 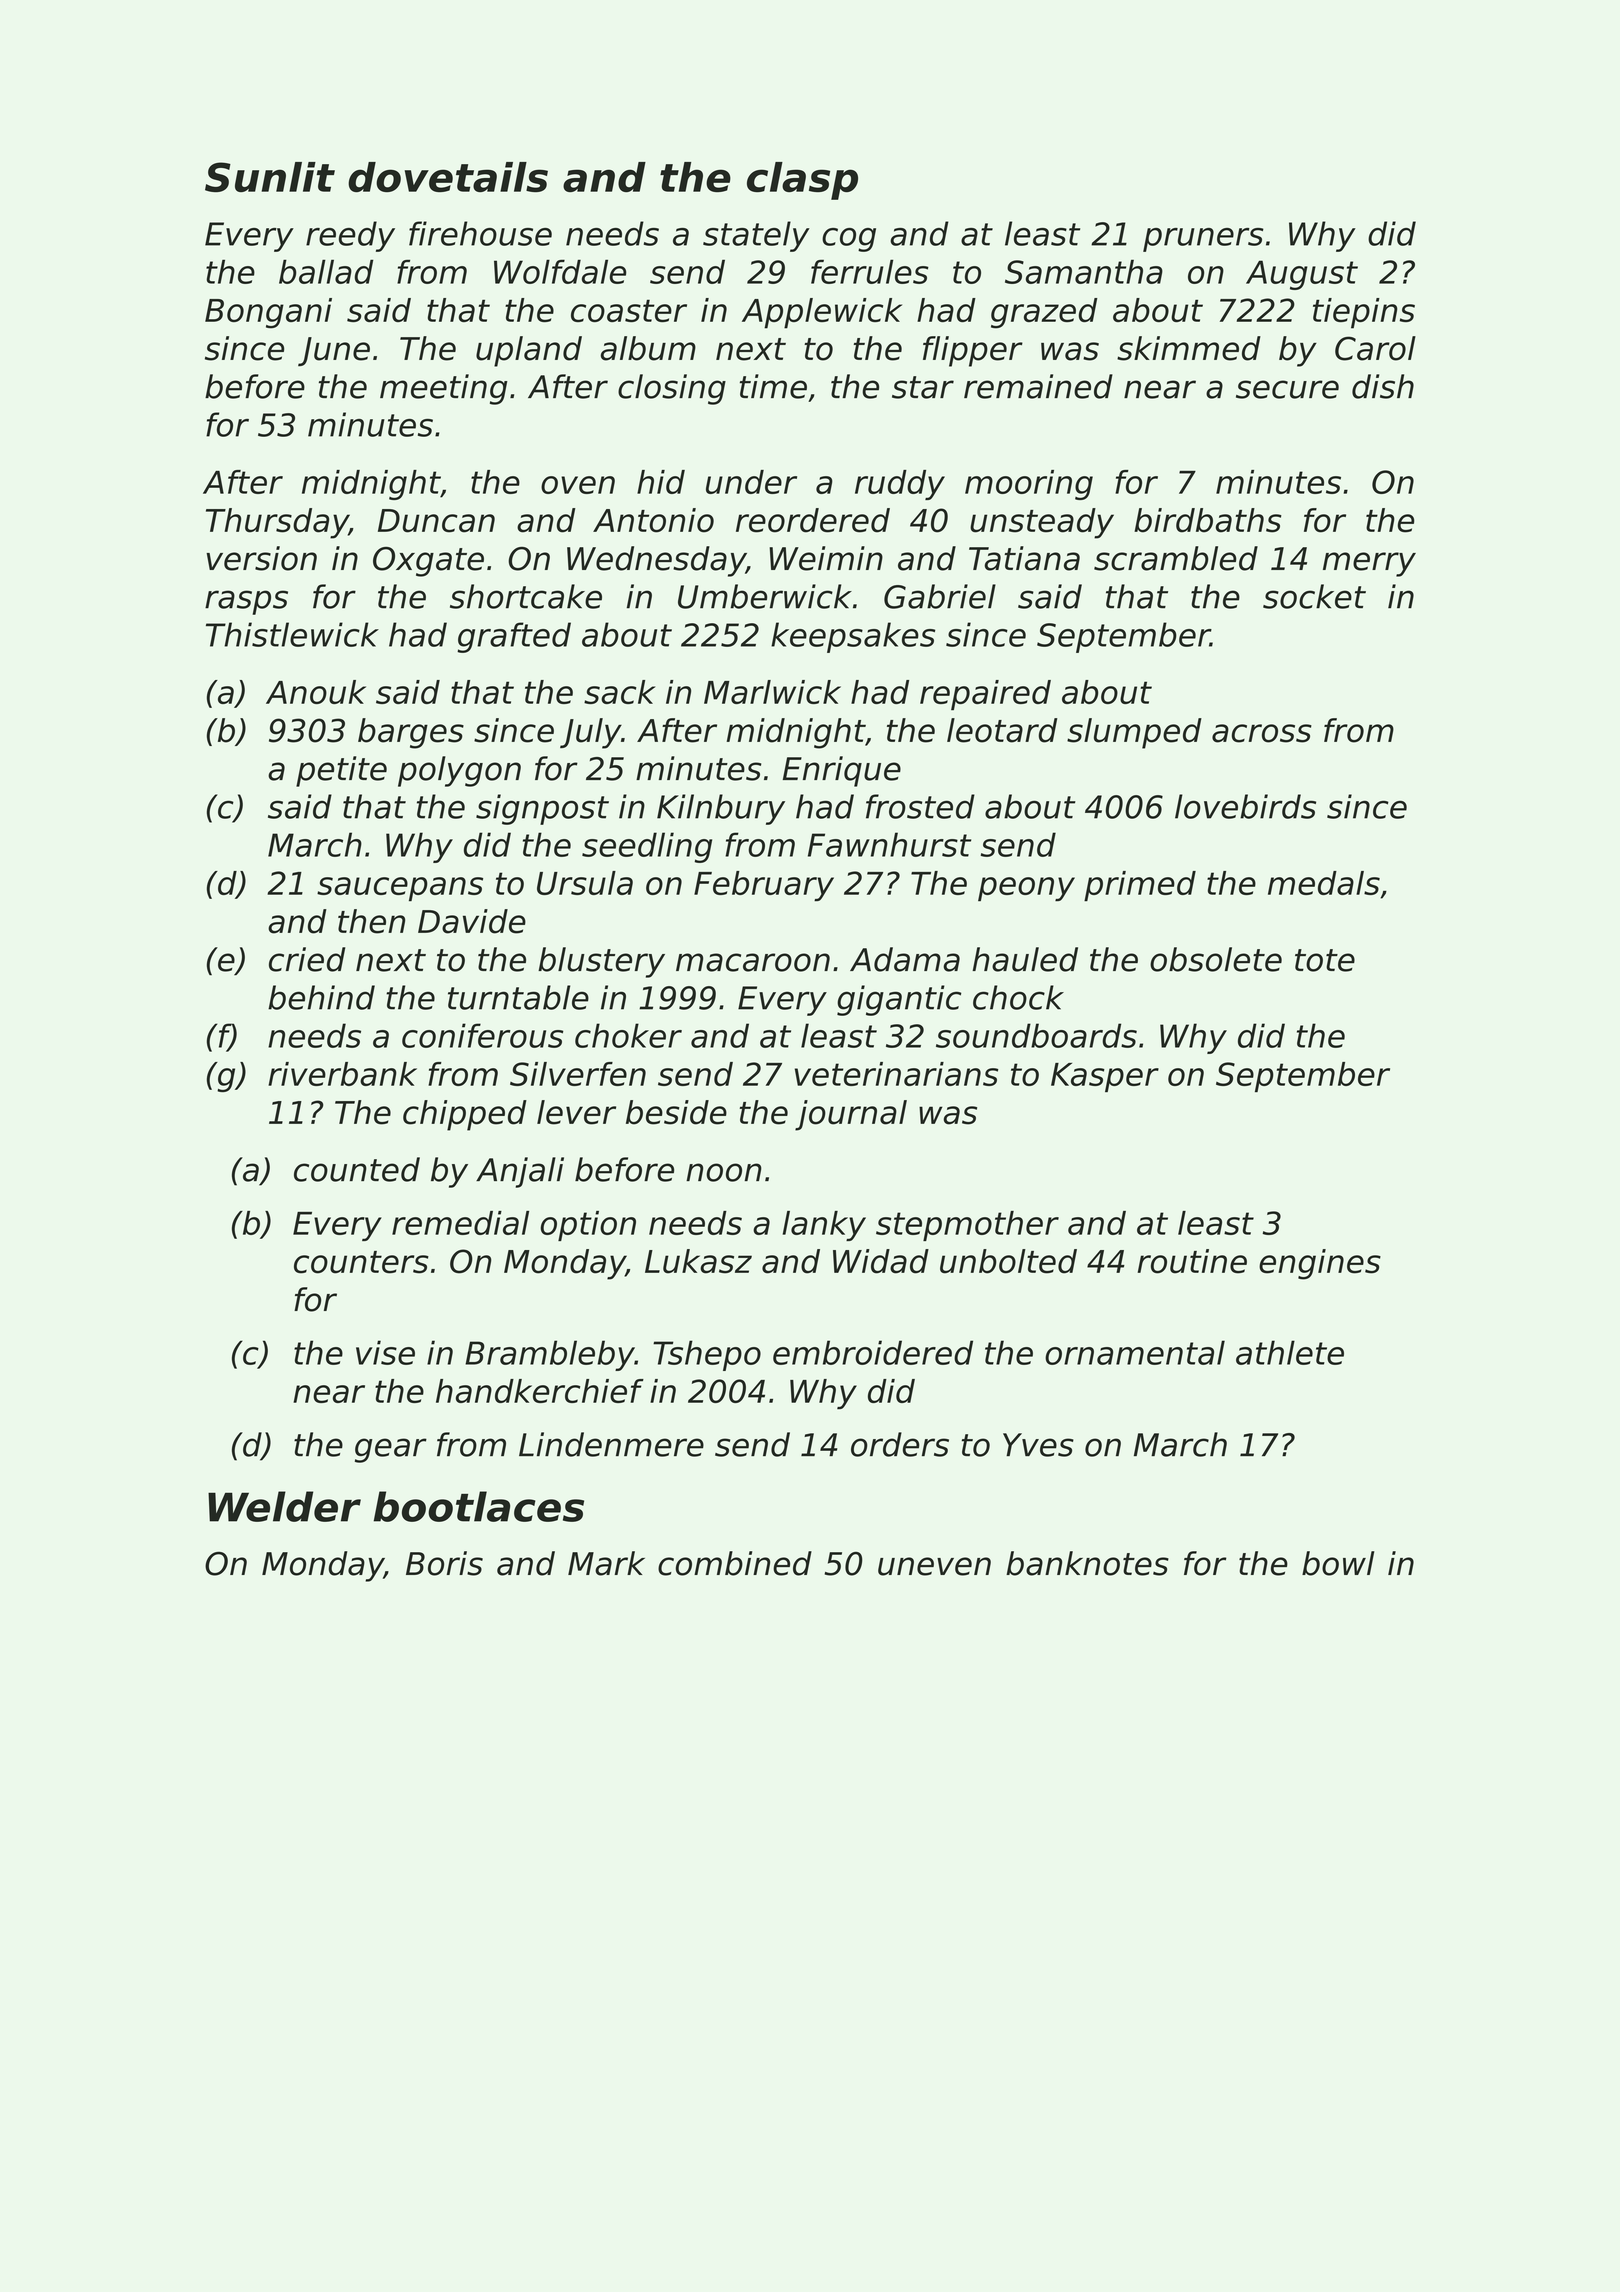 What do you see at coordinates (277, 523) in the document?
I see `Thursday` at bounding box center [277, 523].
